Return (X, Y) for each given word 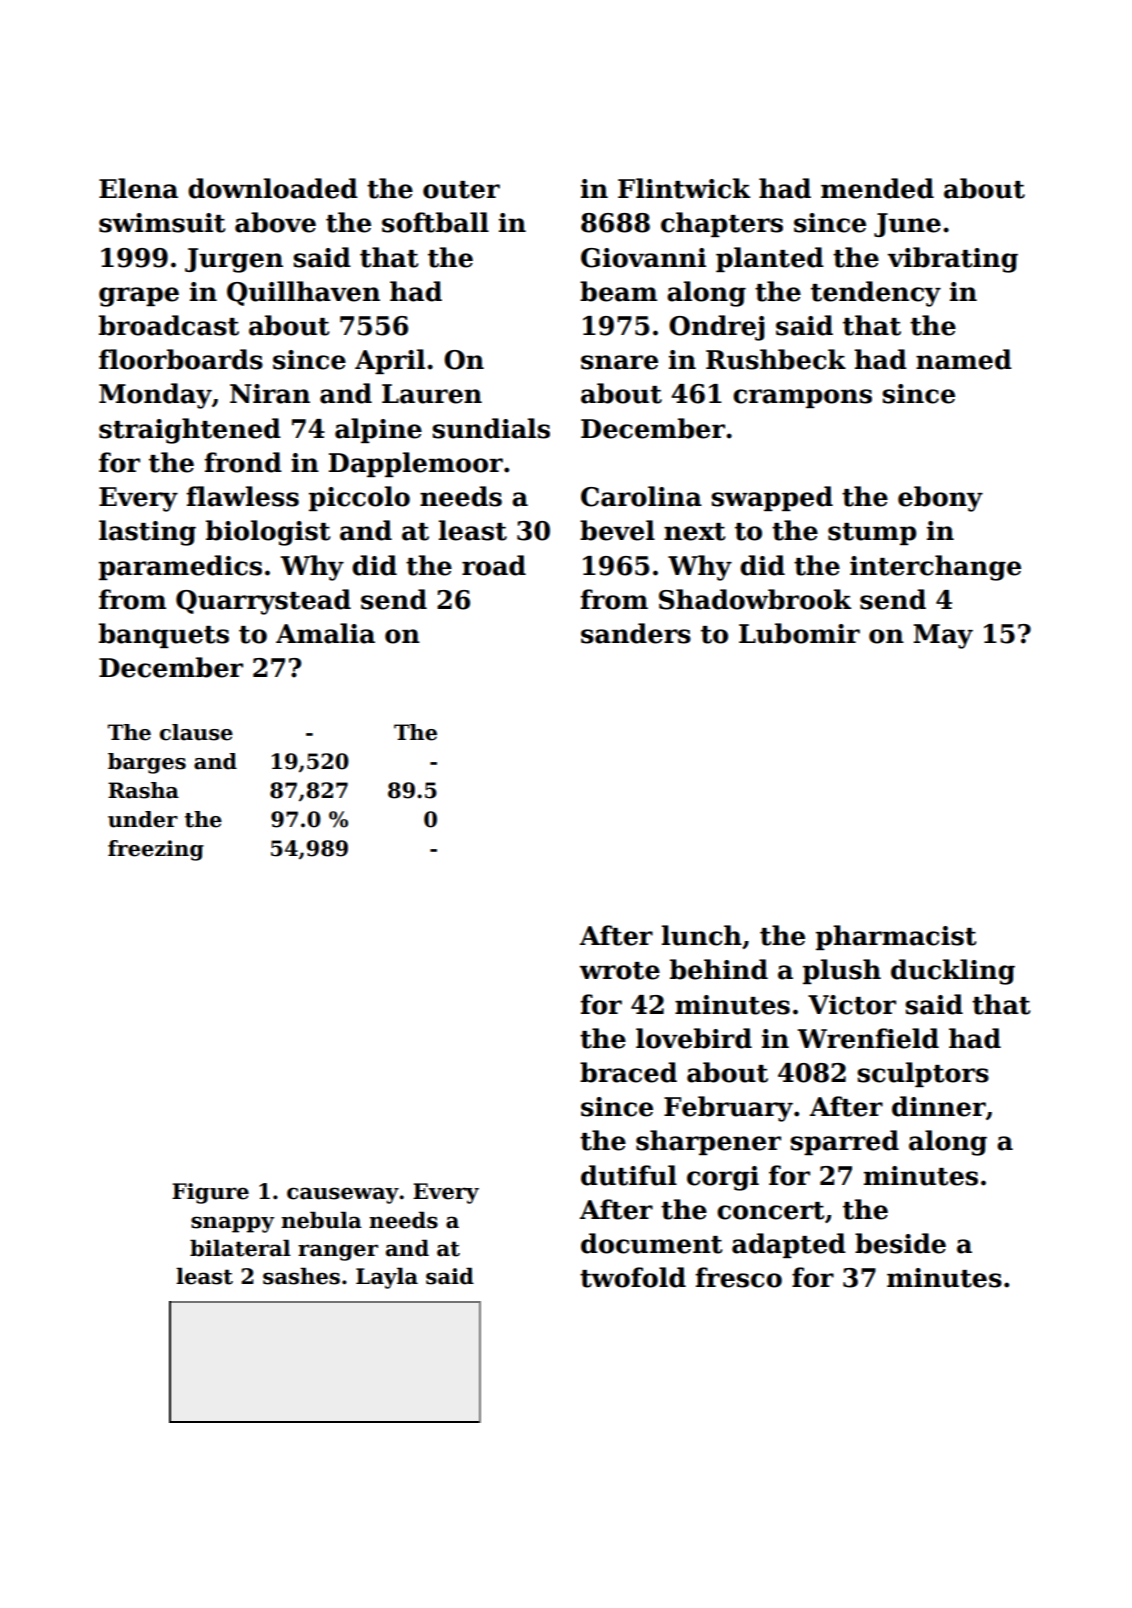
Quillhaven (303, 293)
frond (243, 462)
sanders (636, 633)
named (964, 359)
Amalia (325, 633)
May (943, 636)
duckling (953, 972)
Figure (210, 1193)
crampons (802, 398)
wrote (619, 971)
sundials (491, 428)
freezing (156, 850)
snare (619, 362)
